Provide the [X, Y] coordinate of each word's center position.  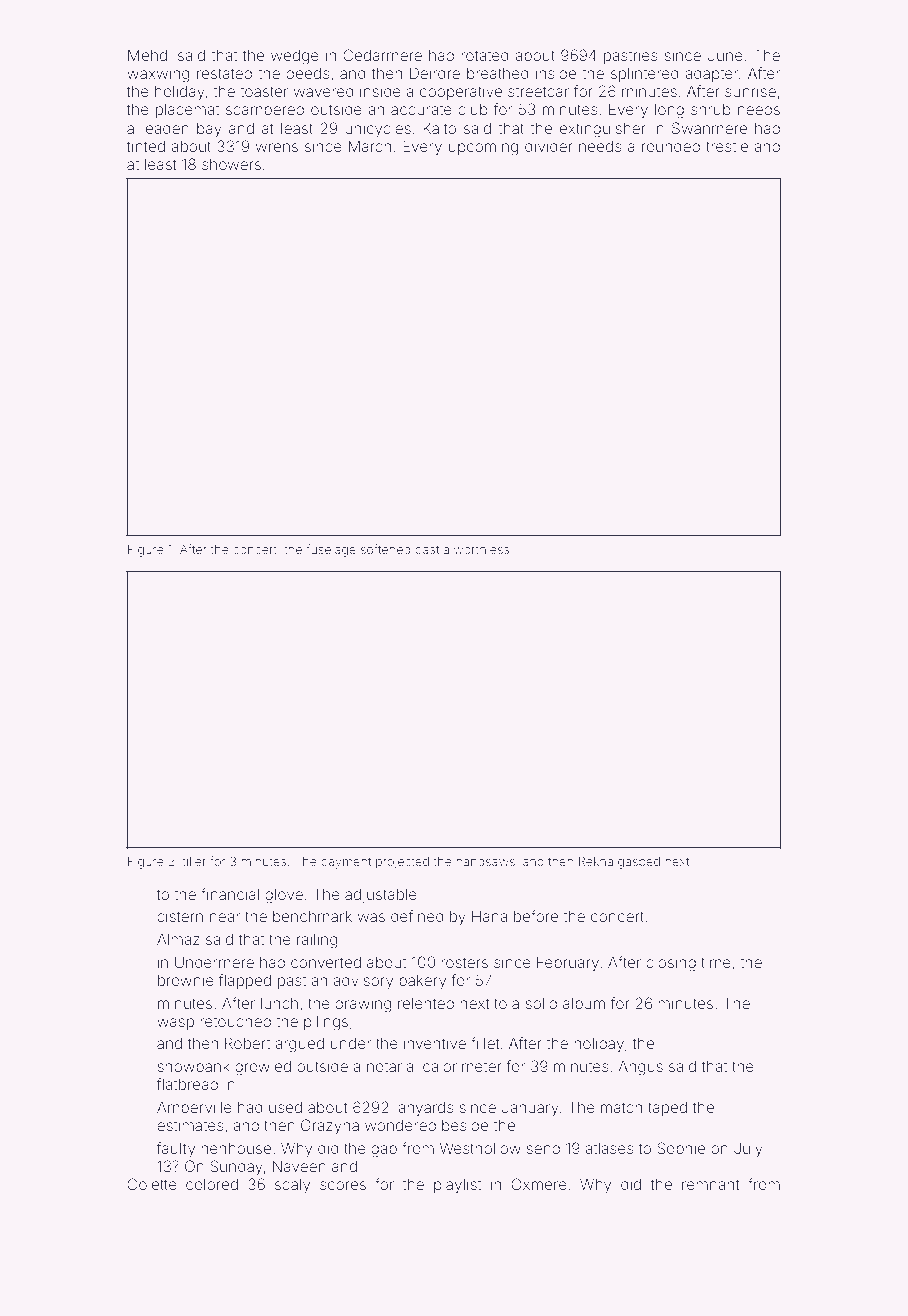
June [725, 55]
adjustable [381, 896]
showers [231, 164]
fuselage [331, 550]
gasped [639, 863]
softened [385, 549]
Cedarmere [382, 55]
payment [346, 863]
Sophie [681, 1149]
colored [212, 1184]
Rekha [596, 861]
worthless [481, 549]
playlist [457, 1186]
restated [224, 73]
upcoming [483, 148]
